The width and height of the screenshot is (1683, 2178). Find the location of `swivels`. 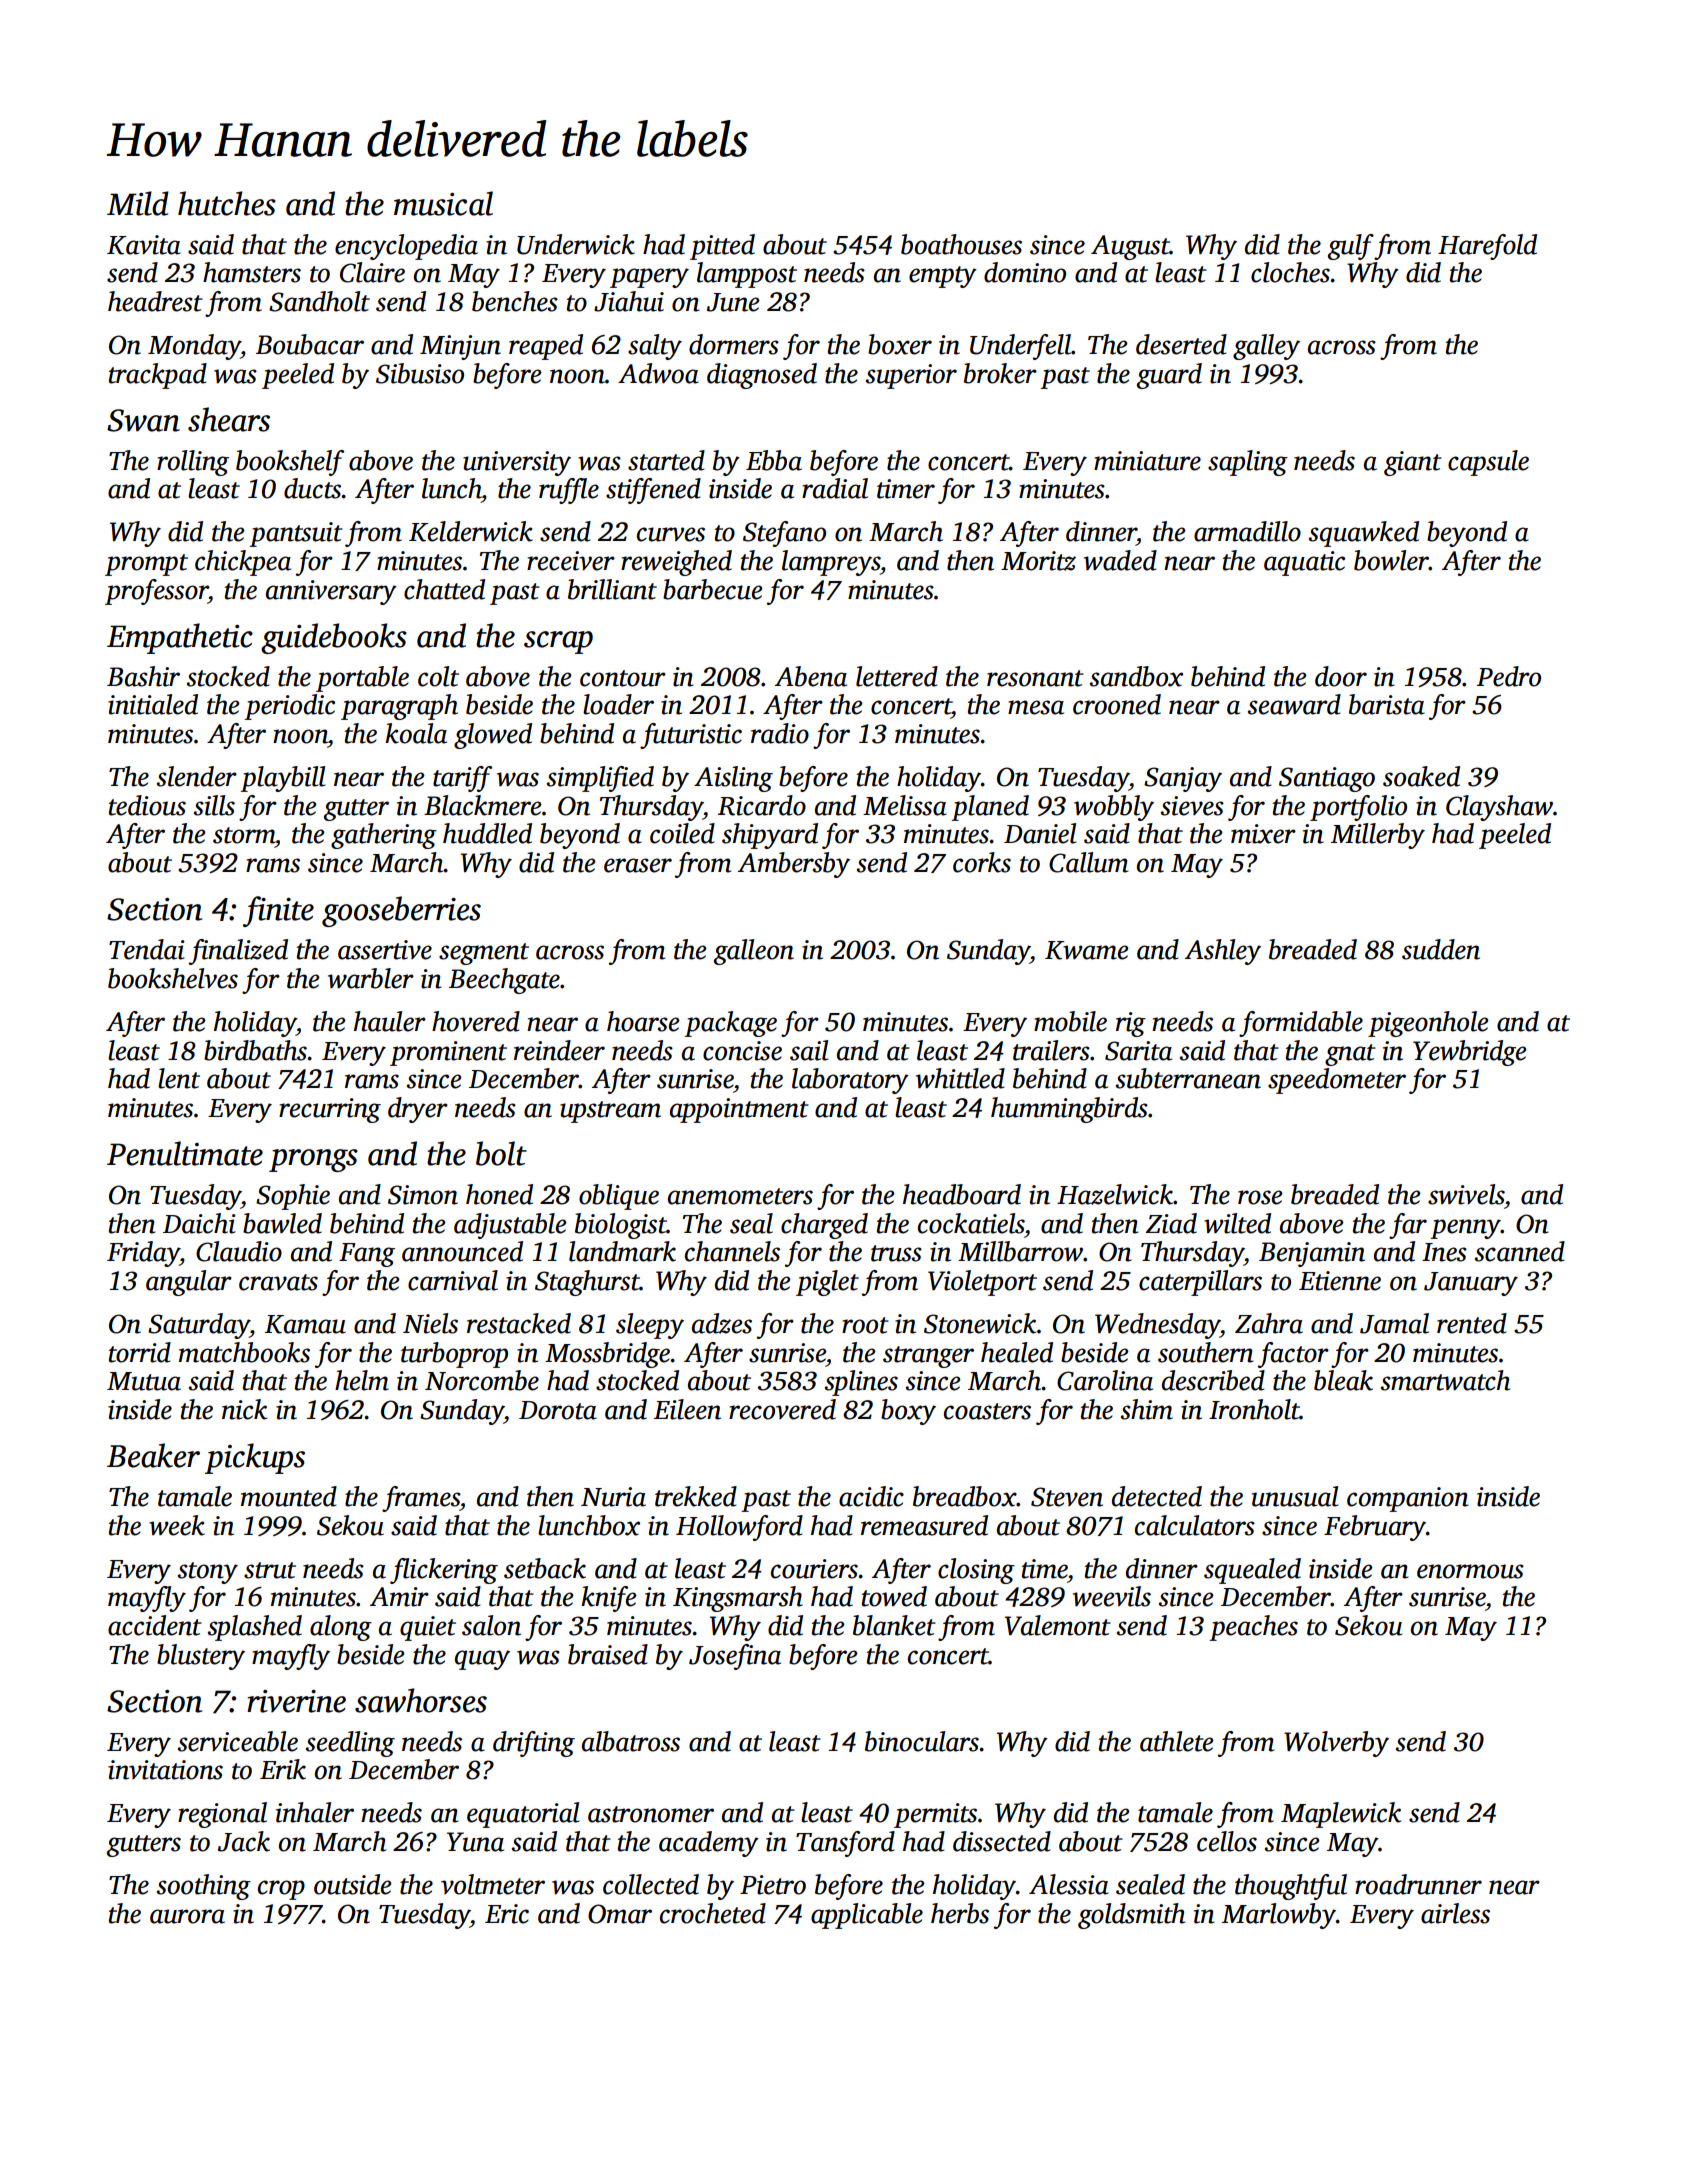

swivels is located at coordinates (1466, 1194).
